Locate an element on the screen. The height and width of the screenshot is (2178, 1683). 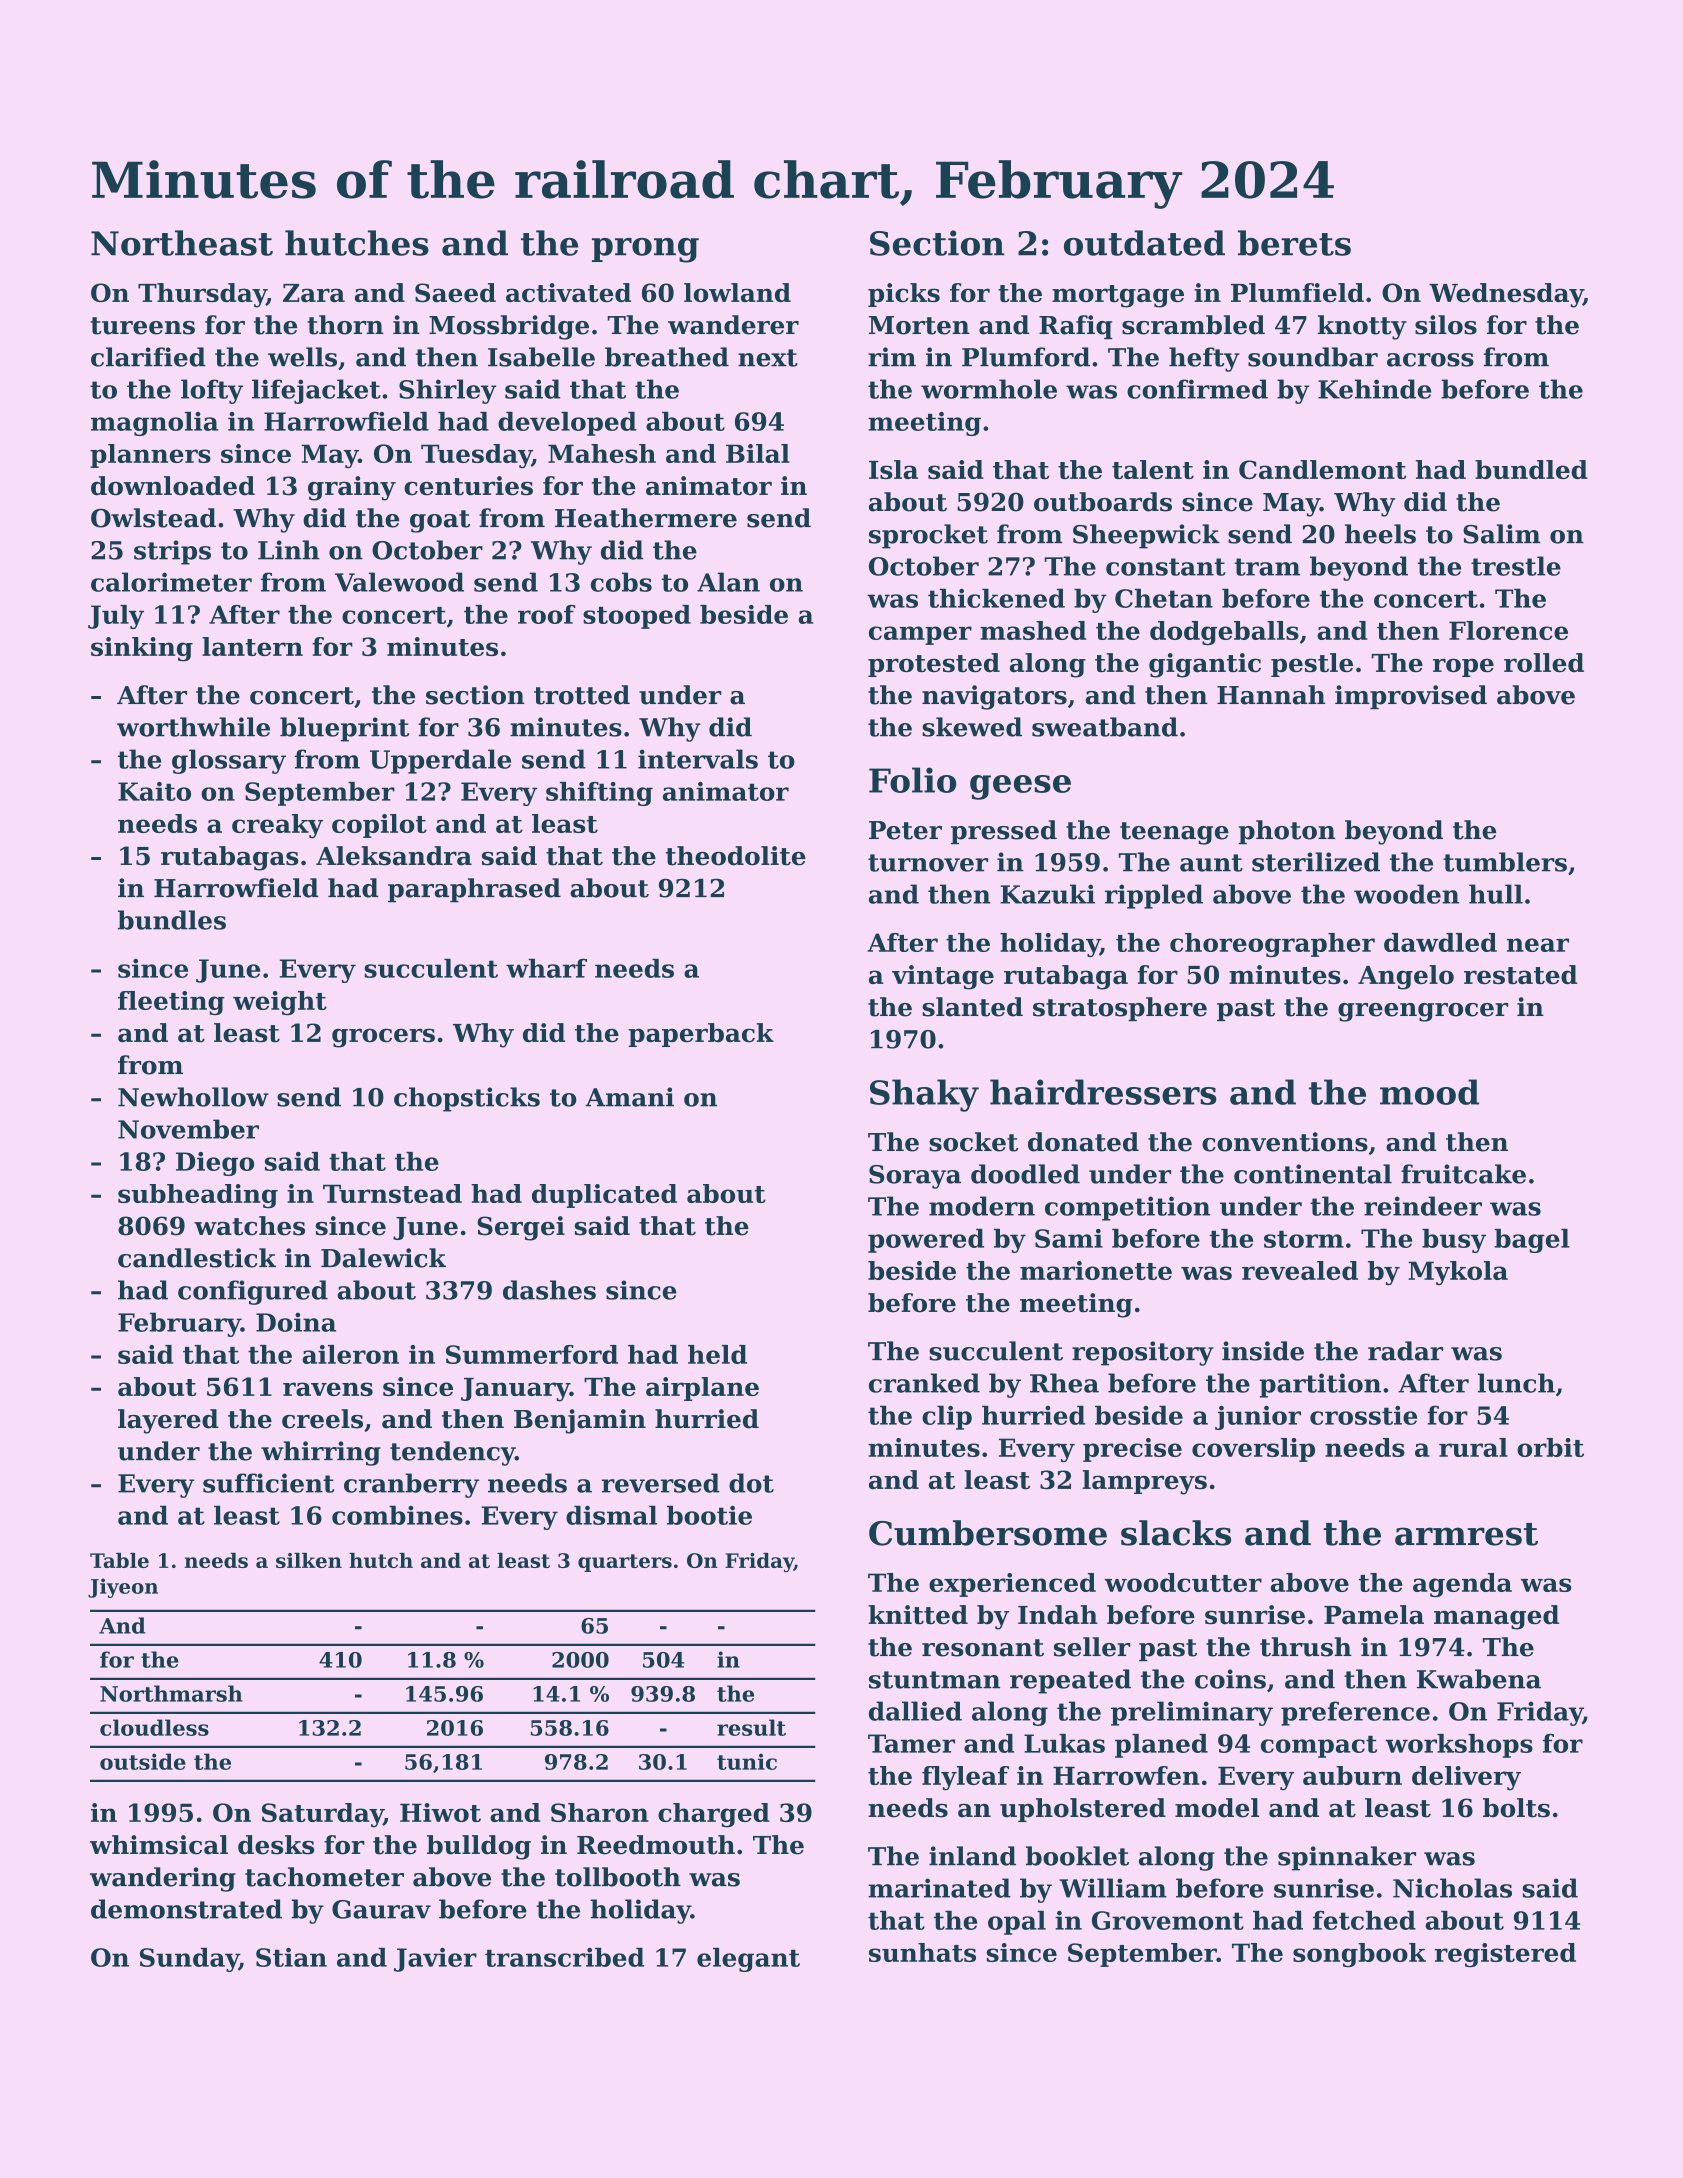
berets is located at coordinates (1294, 243).
